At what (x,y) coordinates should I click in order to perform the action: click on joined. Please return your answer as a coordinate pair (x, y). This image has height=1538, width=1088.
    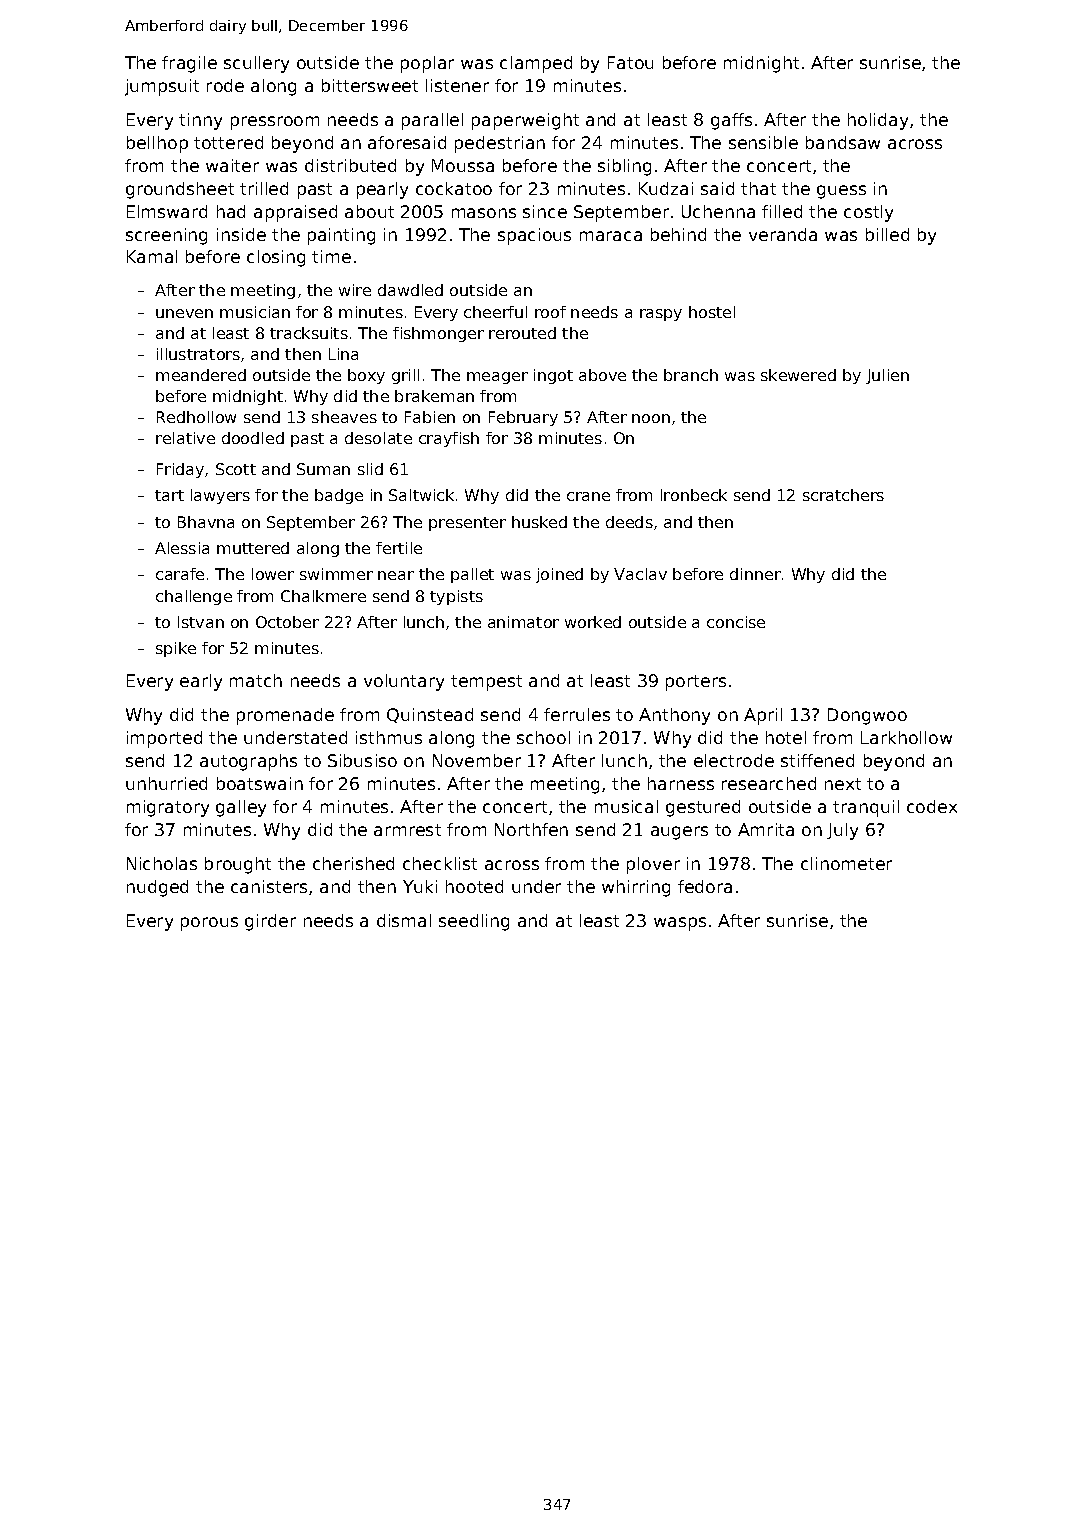
    Looking at the image, I should click on (559, 575).
